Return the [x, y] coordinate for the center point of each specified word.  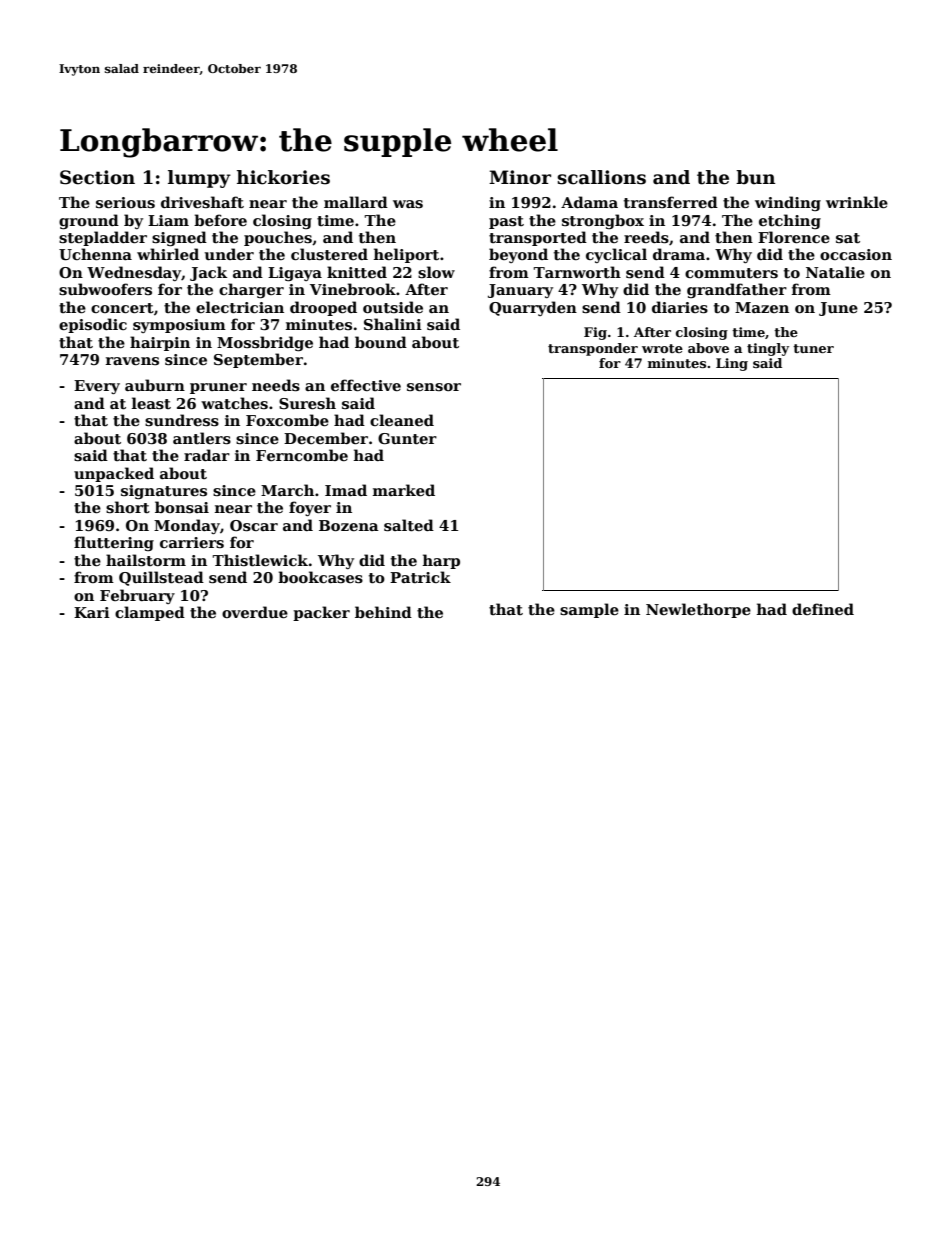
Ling [732, 364]
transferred [671, 202]
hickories [283, 177]
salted [409, 525]
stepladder [103, 238]
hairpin [160, 343]
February [137, 596]
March [287, 490]
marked [404, 490]
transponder [593, 349]
